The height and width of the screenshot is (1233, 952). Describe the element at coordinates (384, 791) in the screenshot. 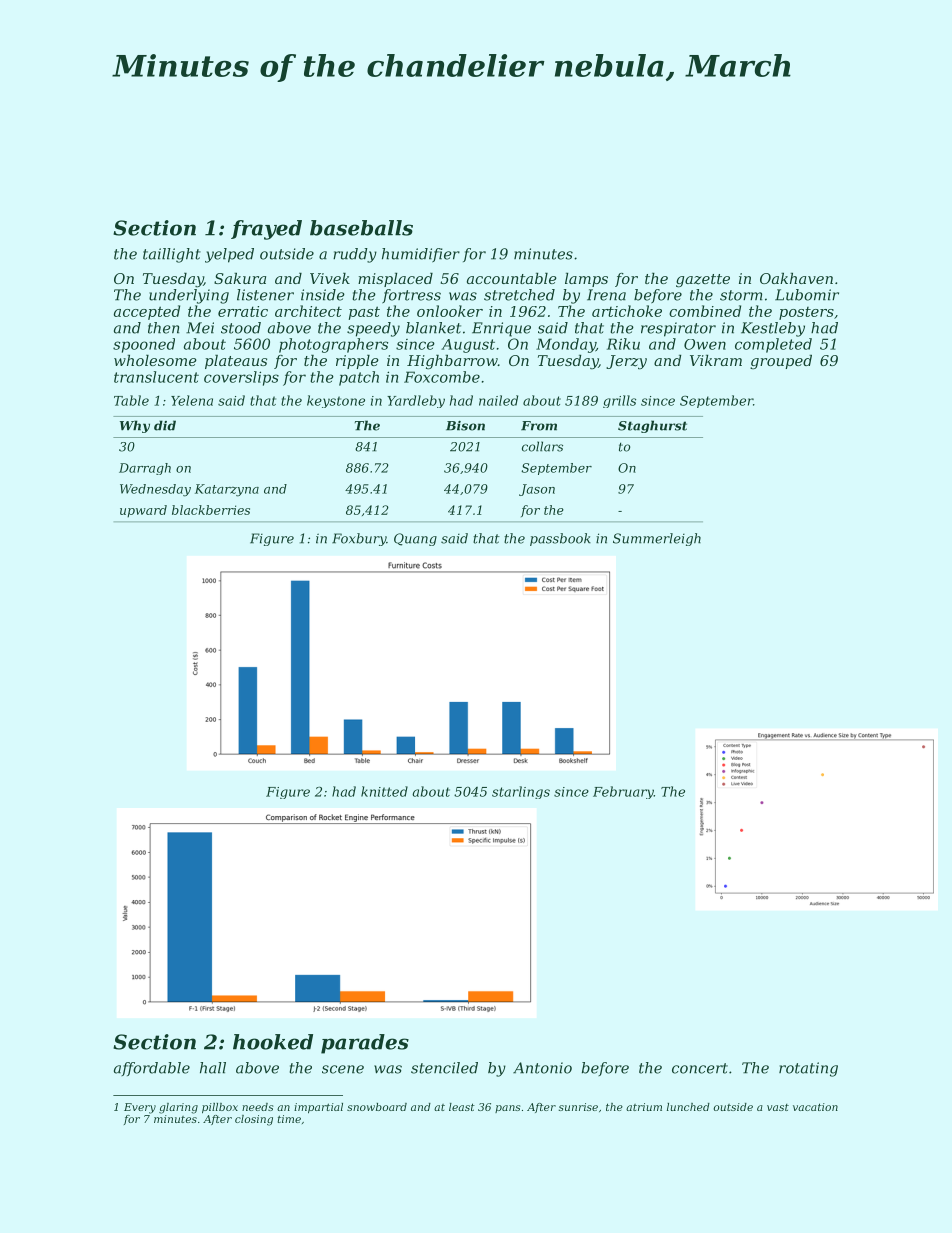

I see `knitted` at that location.
